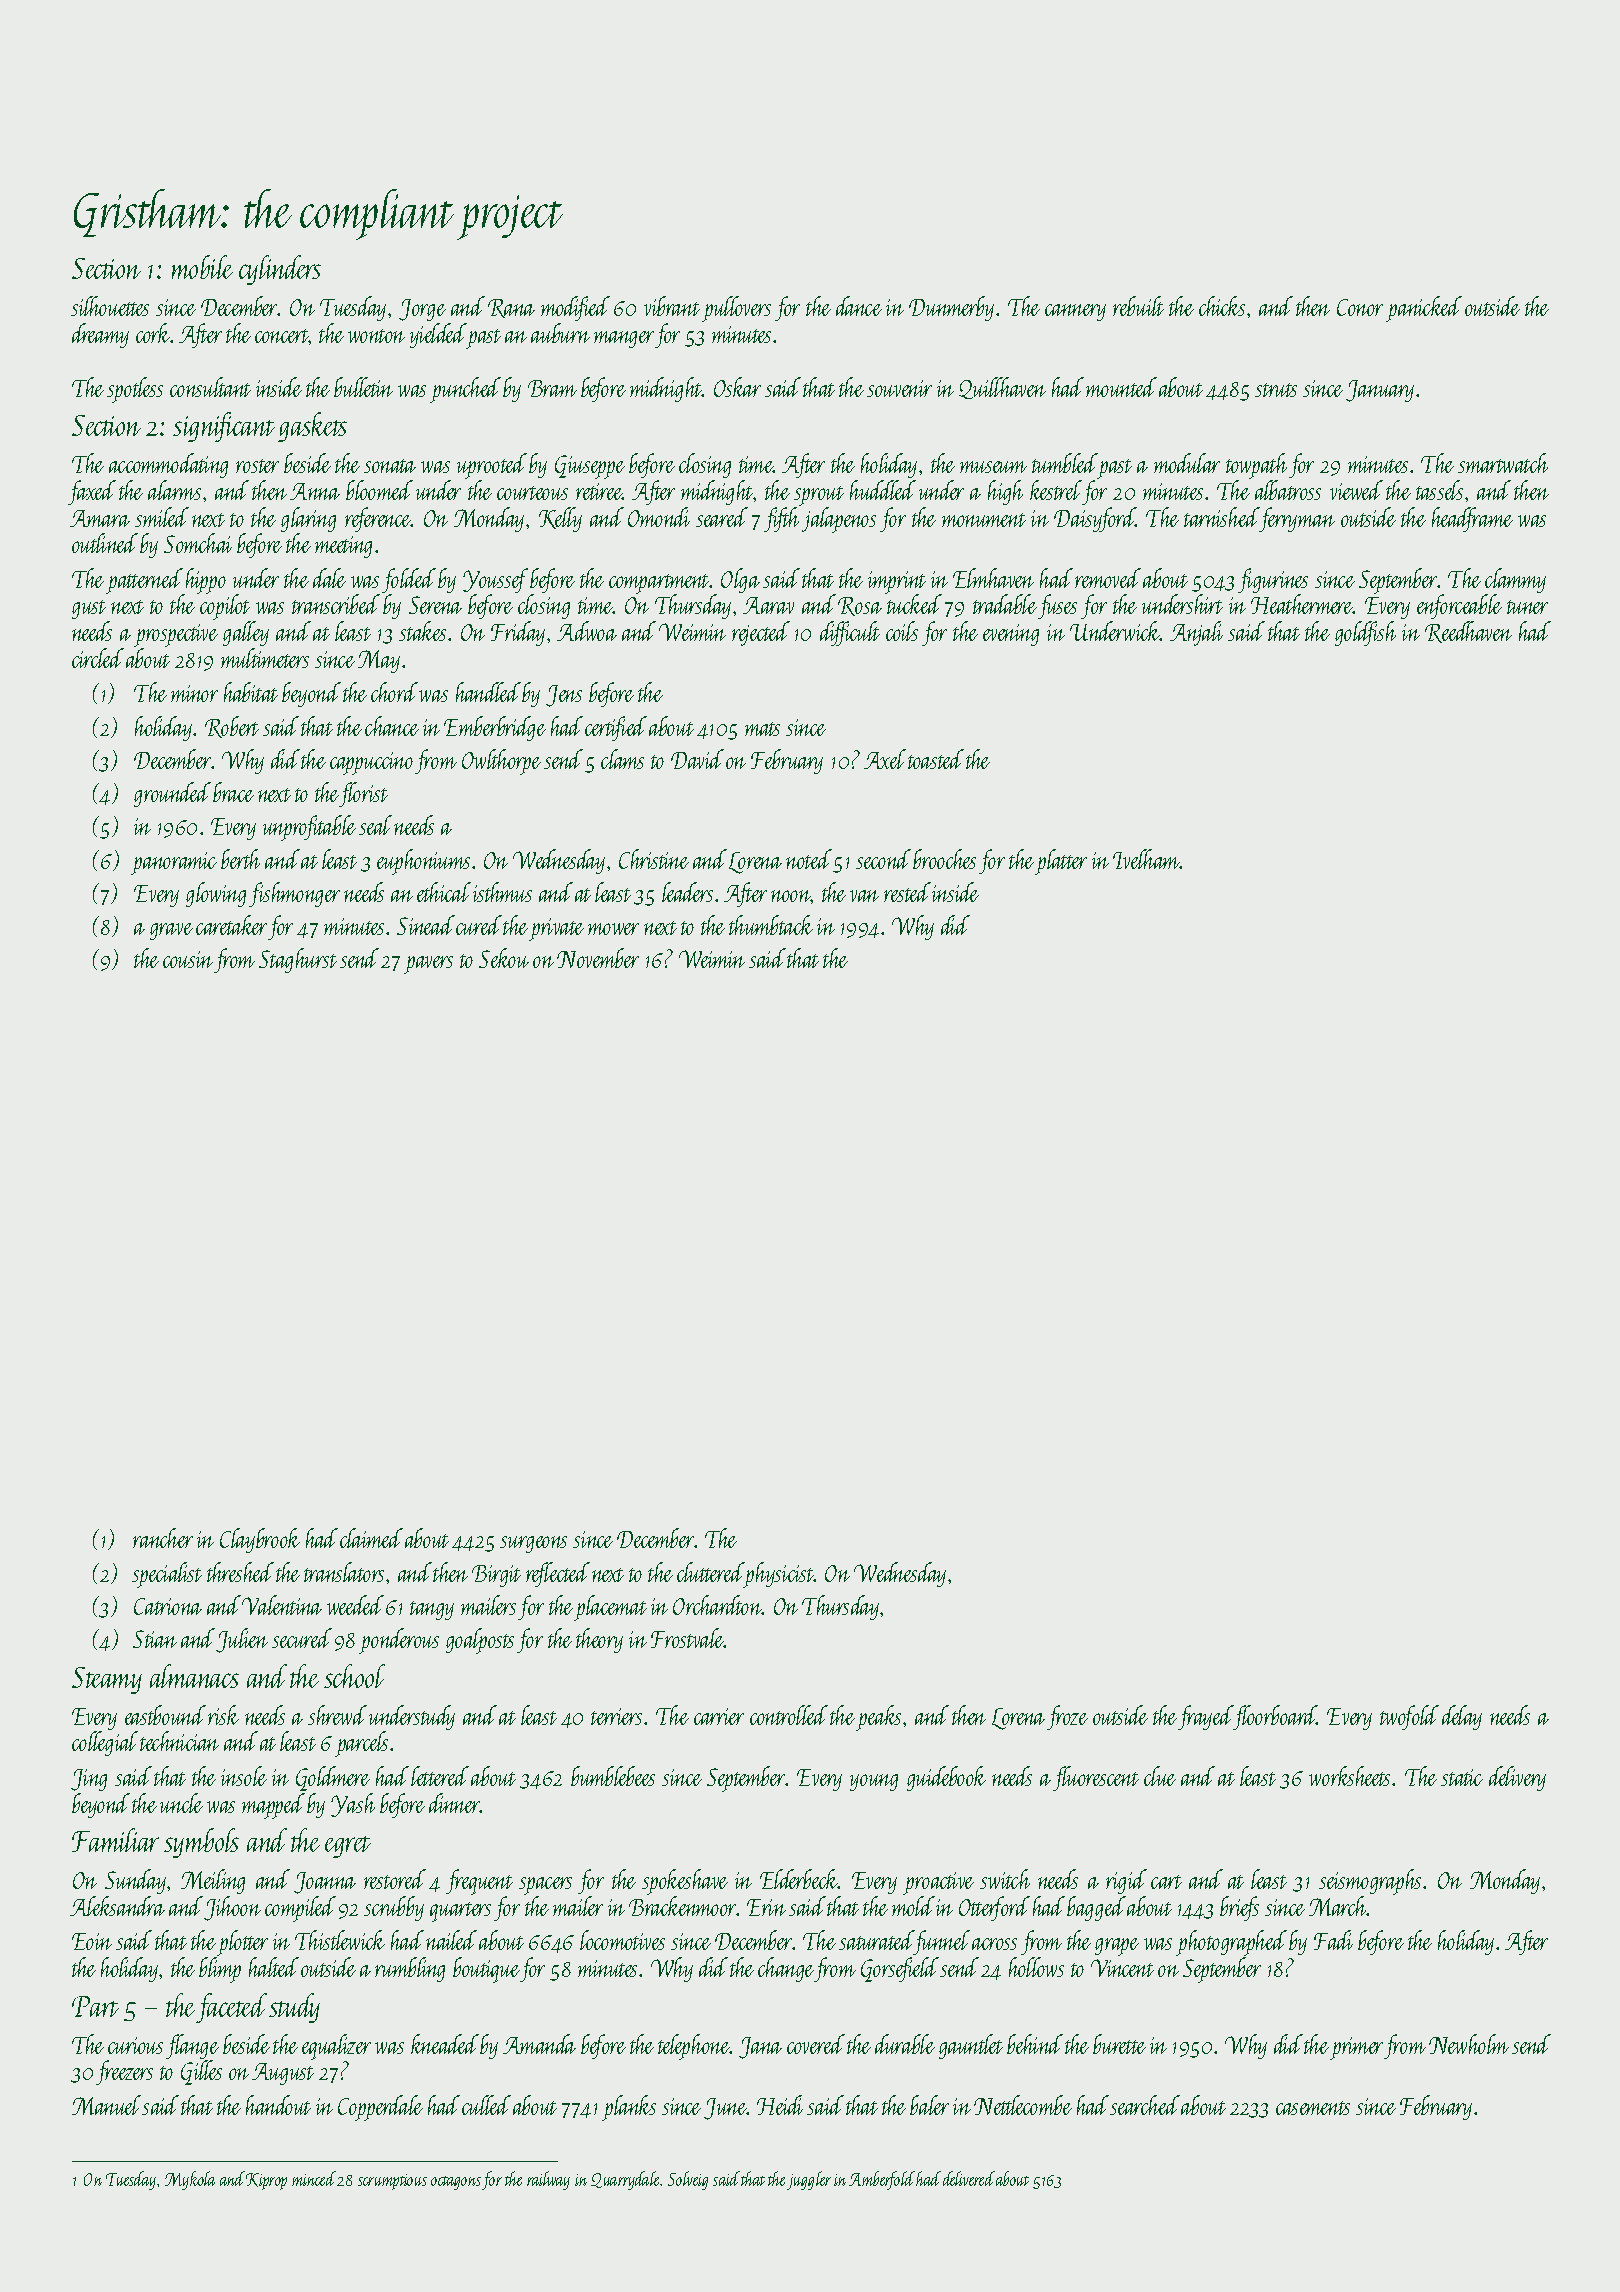 Image resolution: width=1620 pixels, height=2292 pixels. What do you see at coordinates (1409, 1717) in the screenshot?
I see `twofold` at bounding box center [1409, 1717].
